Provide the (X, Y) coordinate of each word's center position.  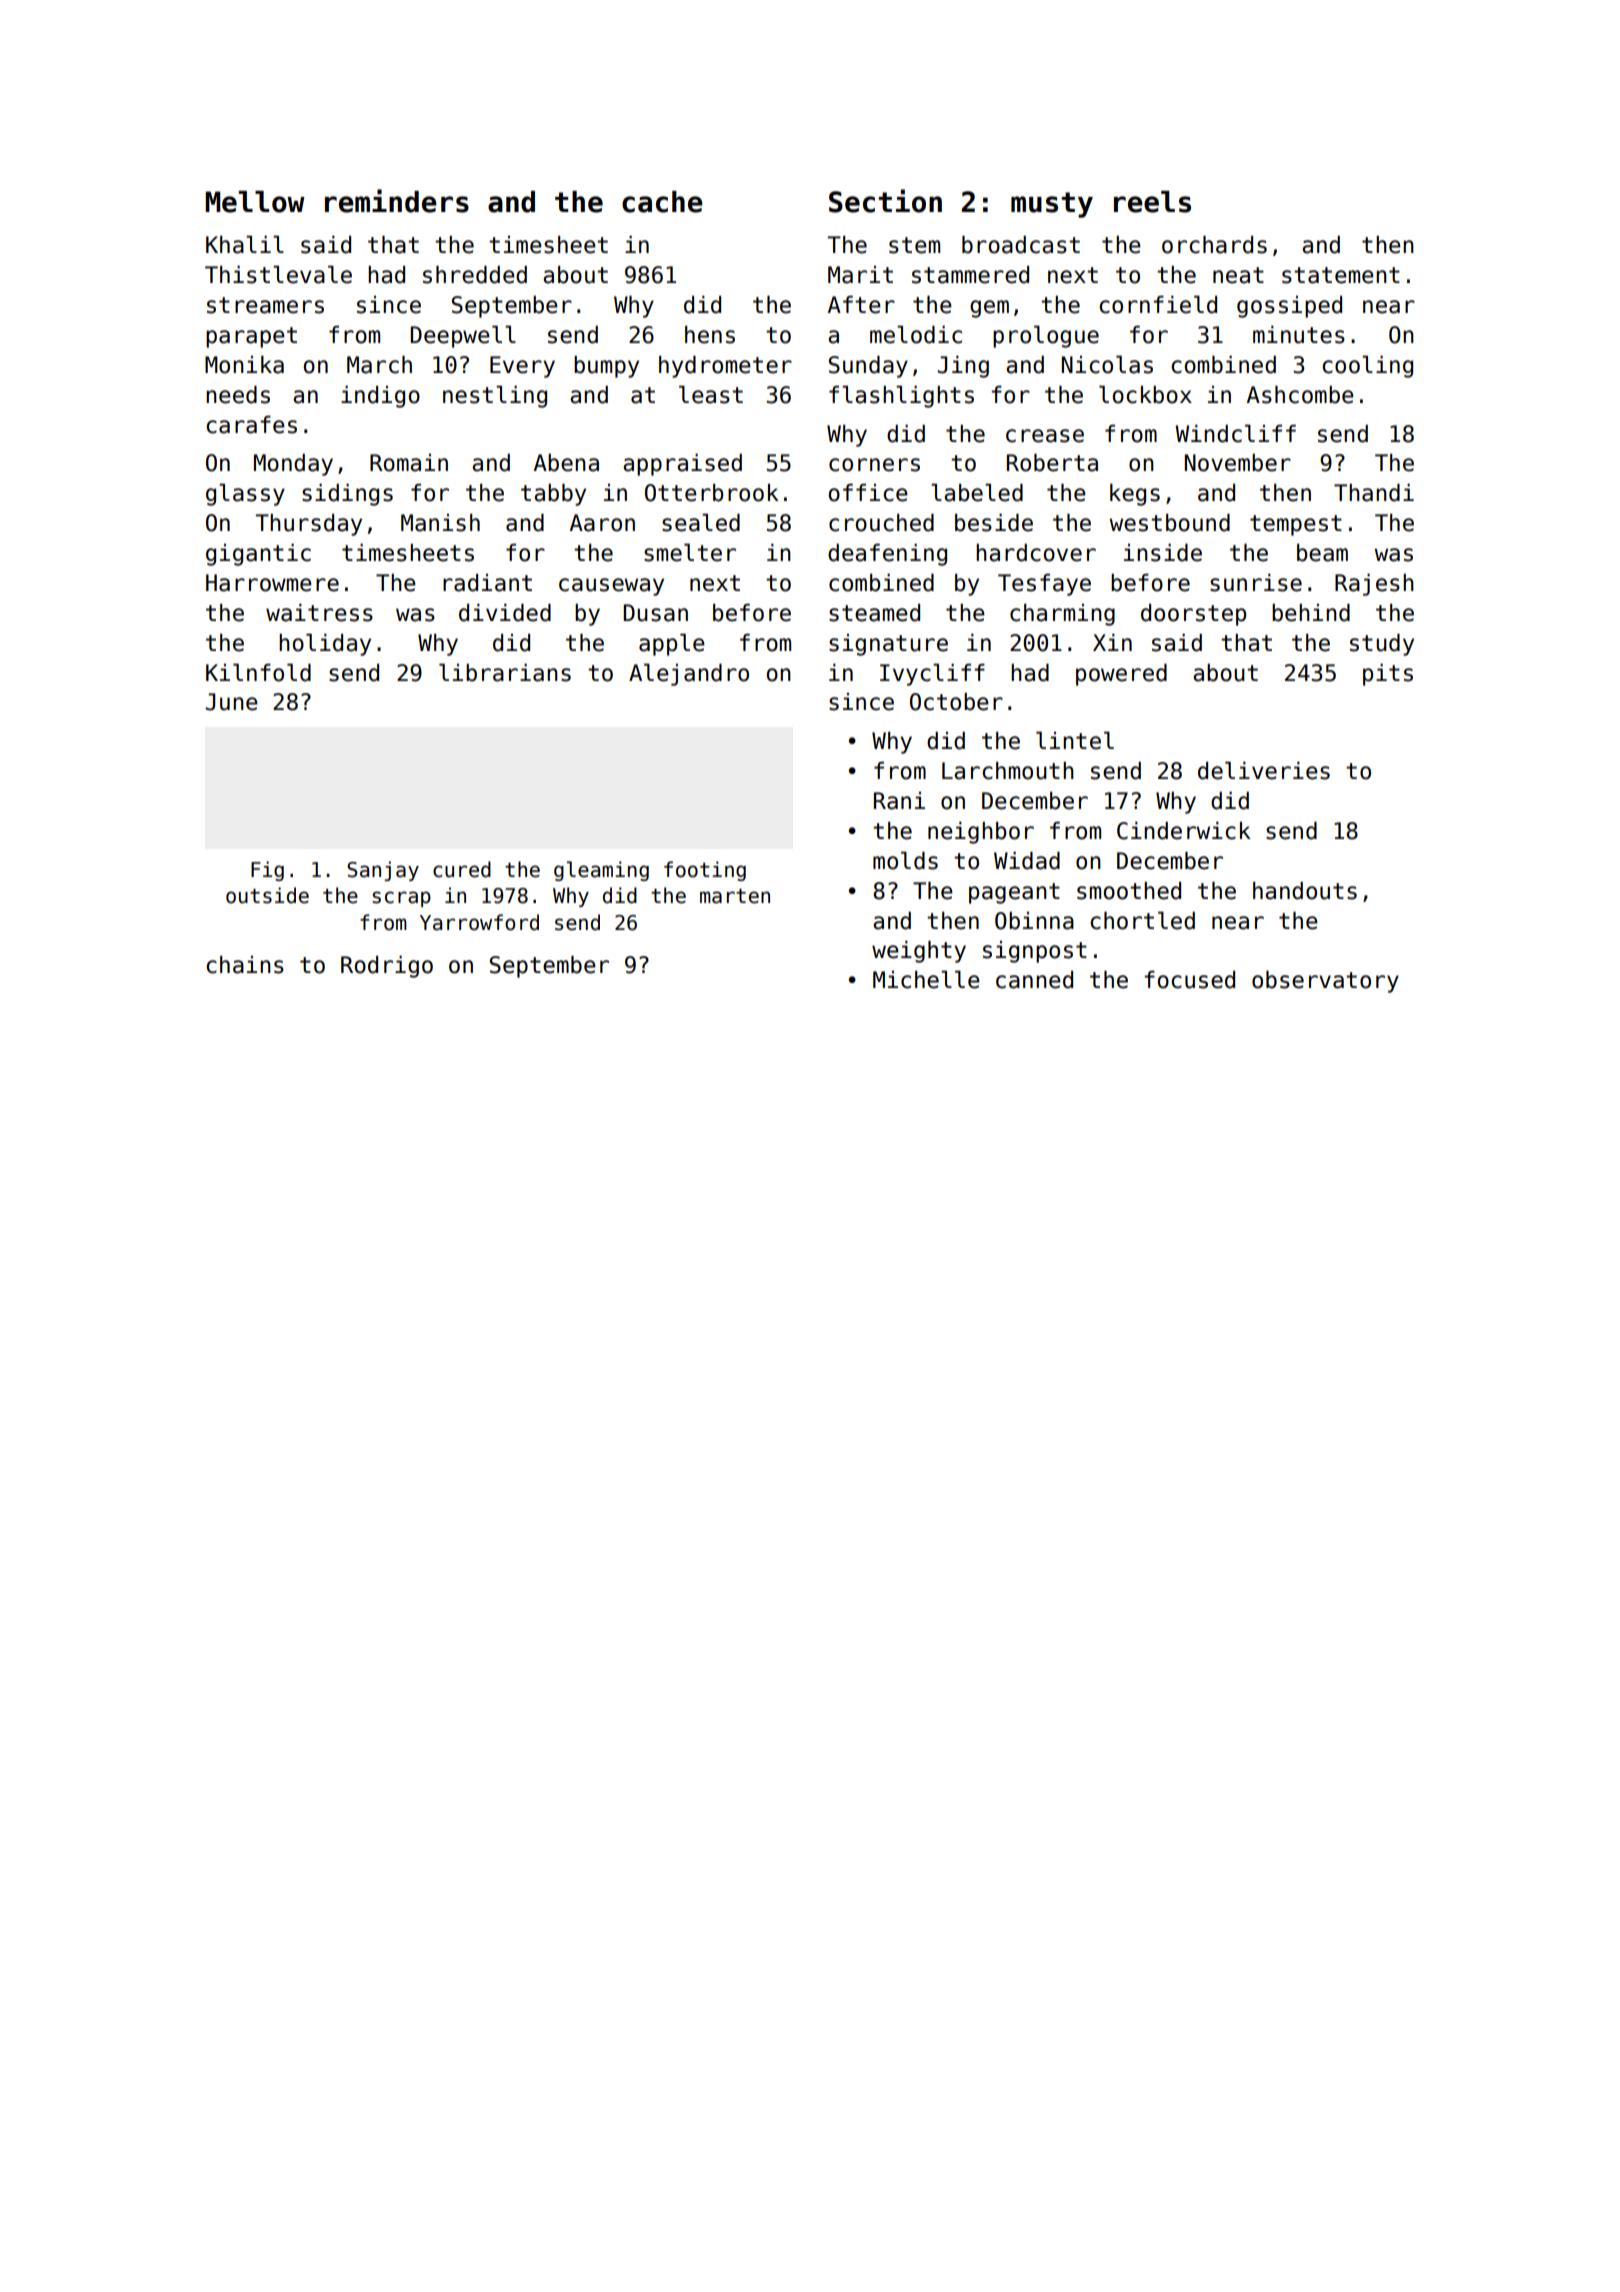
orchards (1214, 245)
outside (267, 895)
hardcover (1036, 553)
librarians (505, 673)
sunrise (1256, 583)
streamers (265, 305)
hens (710, 335)
